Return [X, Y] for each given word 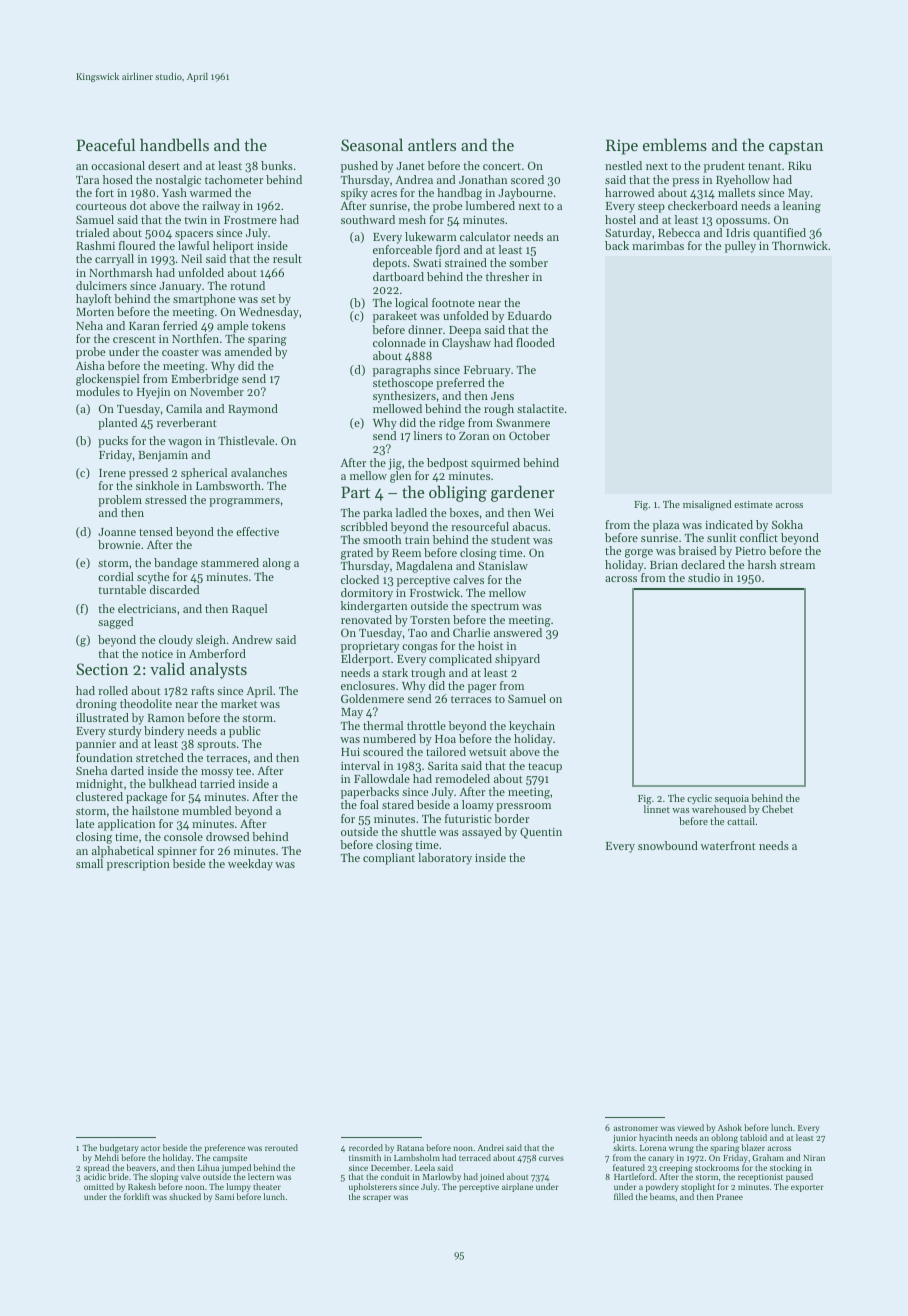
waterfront [728, 845]
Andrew [252, 639]
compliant [389, 859]
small [89, 863]
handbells [174, 144]
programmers [244, 502]
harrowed [629, 192]
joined [492, 1177]
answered [518, 632]
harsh [762, 564]
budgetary [118, 1148]
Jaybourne [525, 194]
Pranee [730, 1197]
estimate [753, 504]
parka [377, 514]
